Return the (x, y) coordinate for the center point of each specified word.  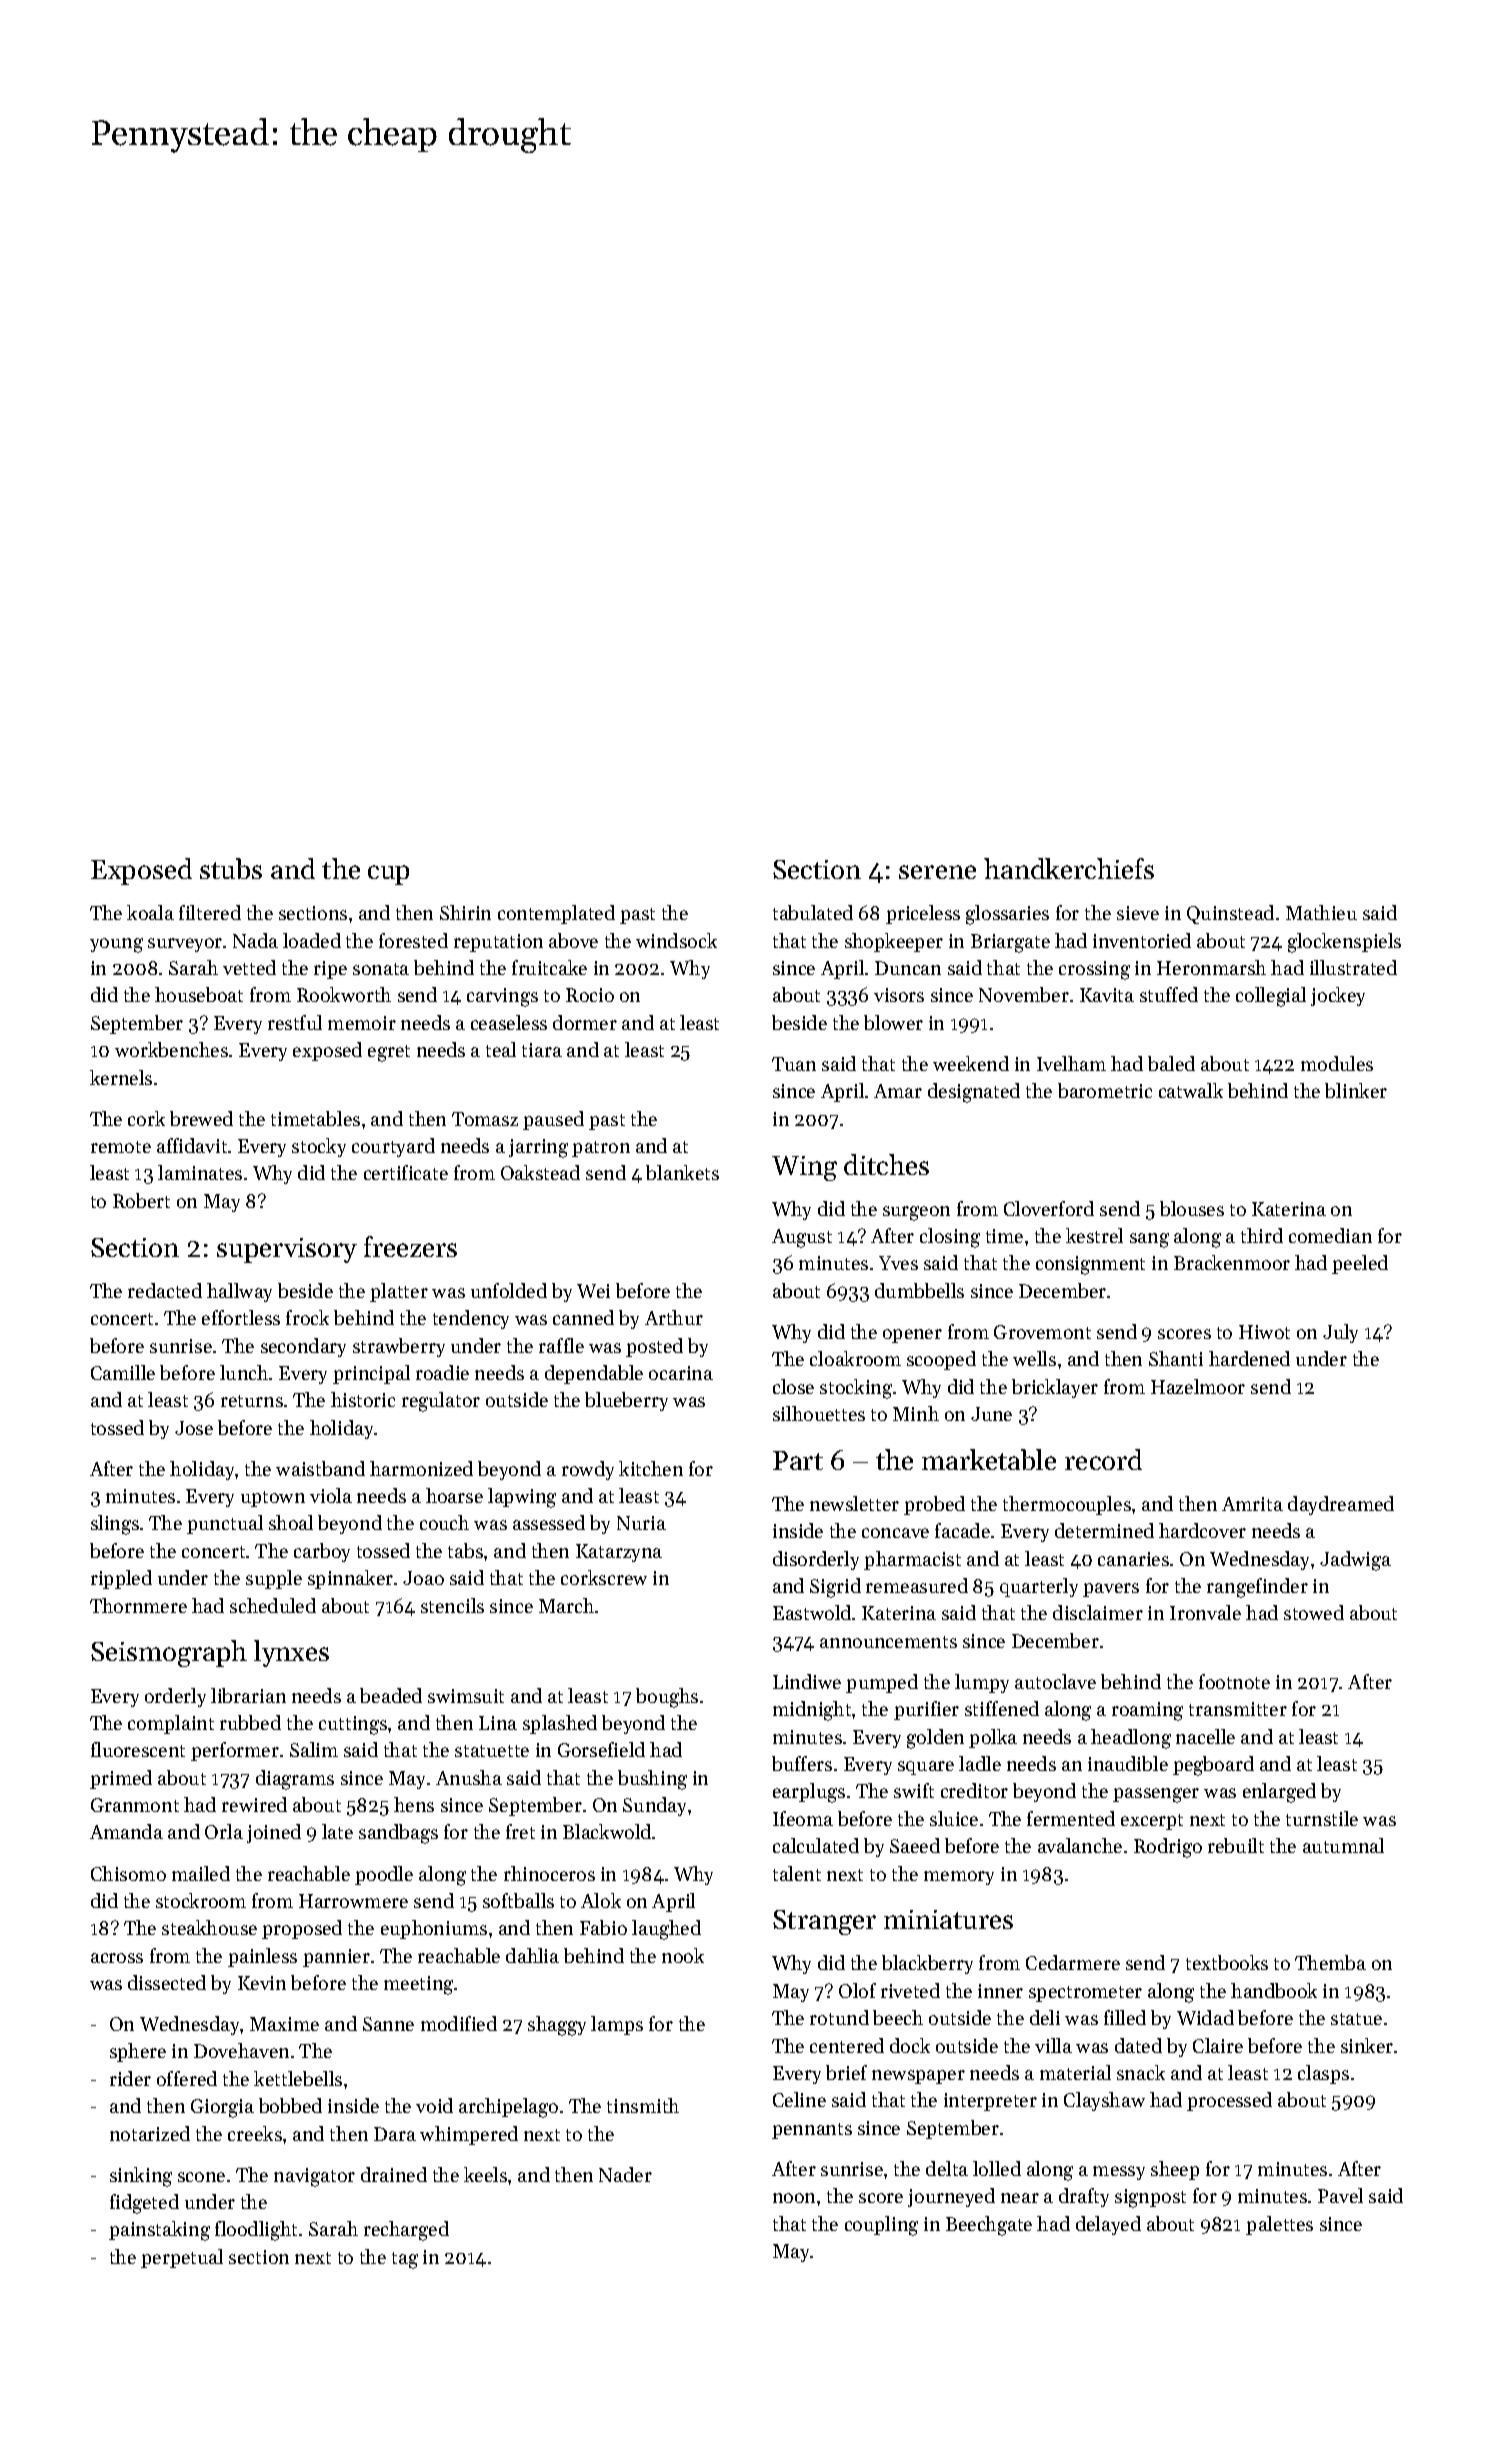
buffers (802, 1763)
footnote (1234, 1681)
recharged (406, 2231)
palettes (1279, 2225)
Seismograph (169, 1653)
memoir (362, 1023)
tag (405, 2260)
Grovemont (1042, 1332)
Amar (898, 1091)
